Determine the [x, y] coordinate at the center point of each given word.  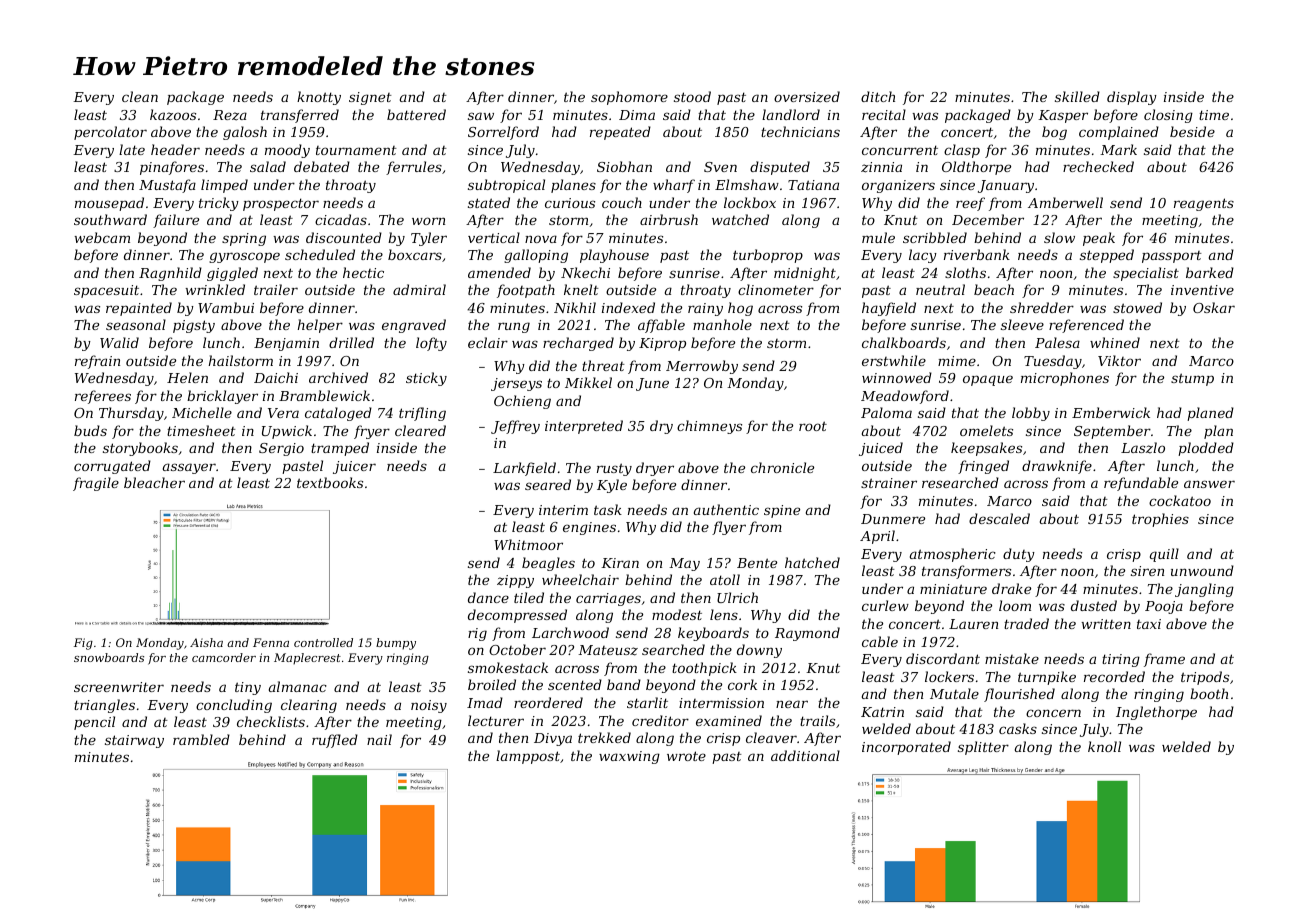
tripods [1205, 678]
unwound [1202, 570]
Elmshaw [747, 184]
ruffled [335, 741]
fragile [96, 484]
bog [1054, 133]
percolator [110, 133]
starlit [647, 702]
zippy [515, 581]
